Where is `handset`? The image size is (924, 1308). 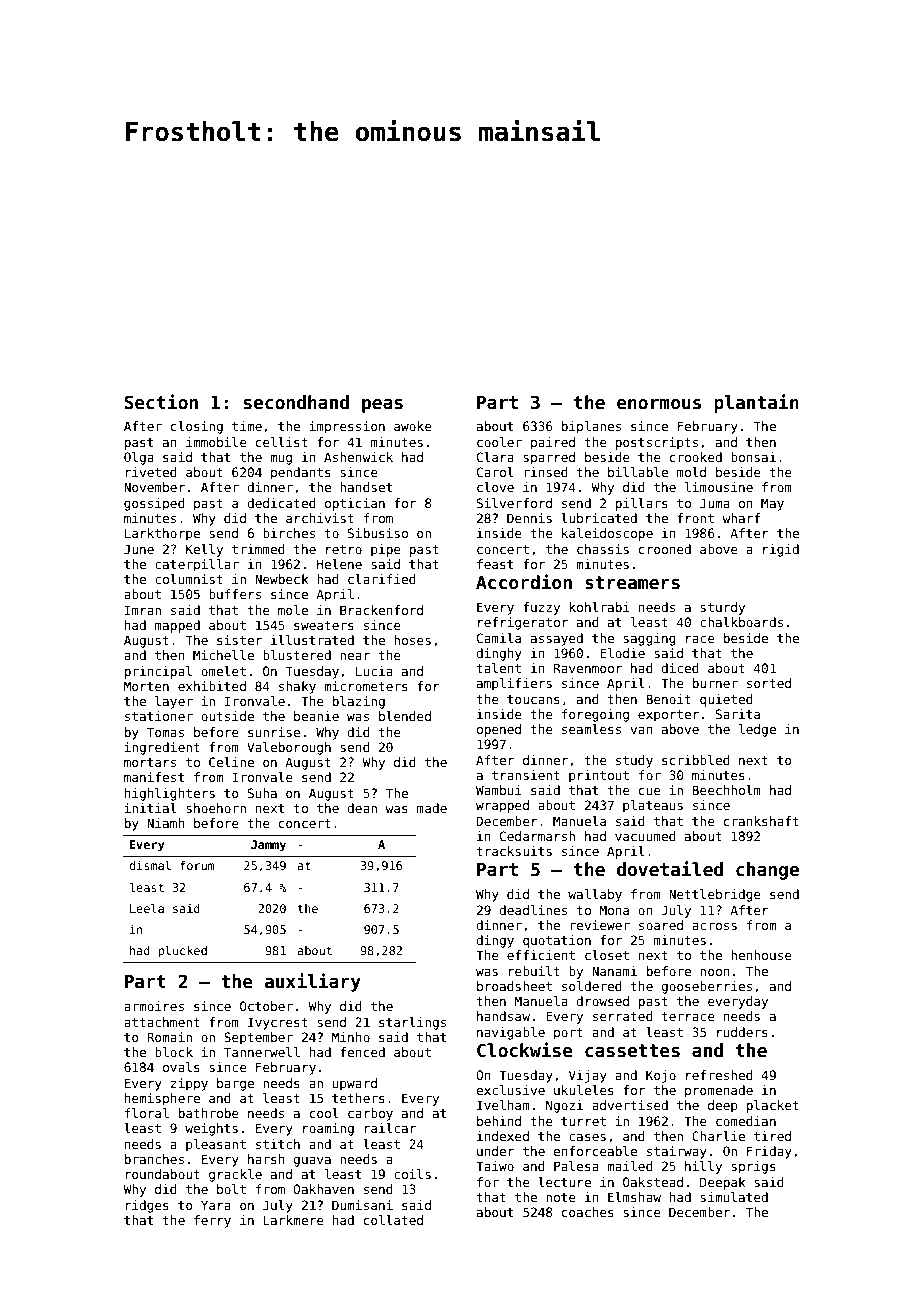
handset is located at coordinates (366, 487).
